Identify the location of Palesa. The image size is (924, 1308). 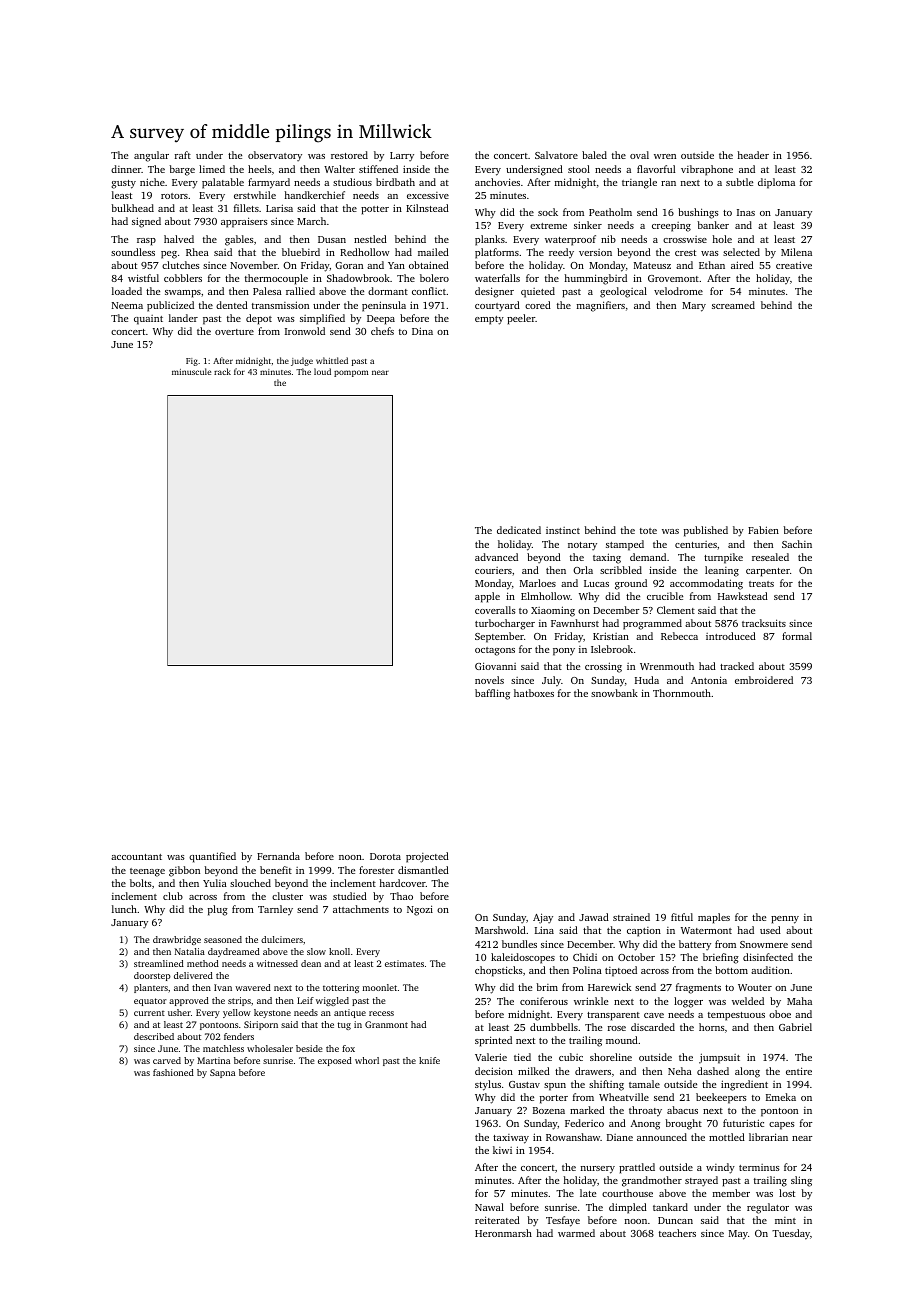
(267, 291).
